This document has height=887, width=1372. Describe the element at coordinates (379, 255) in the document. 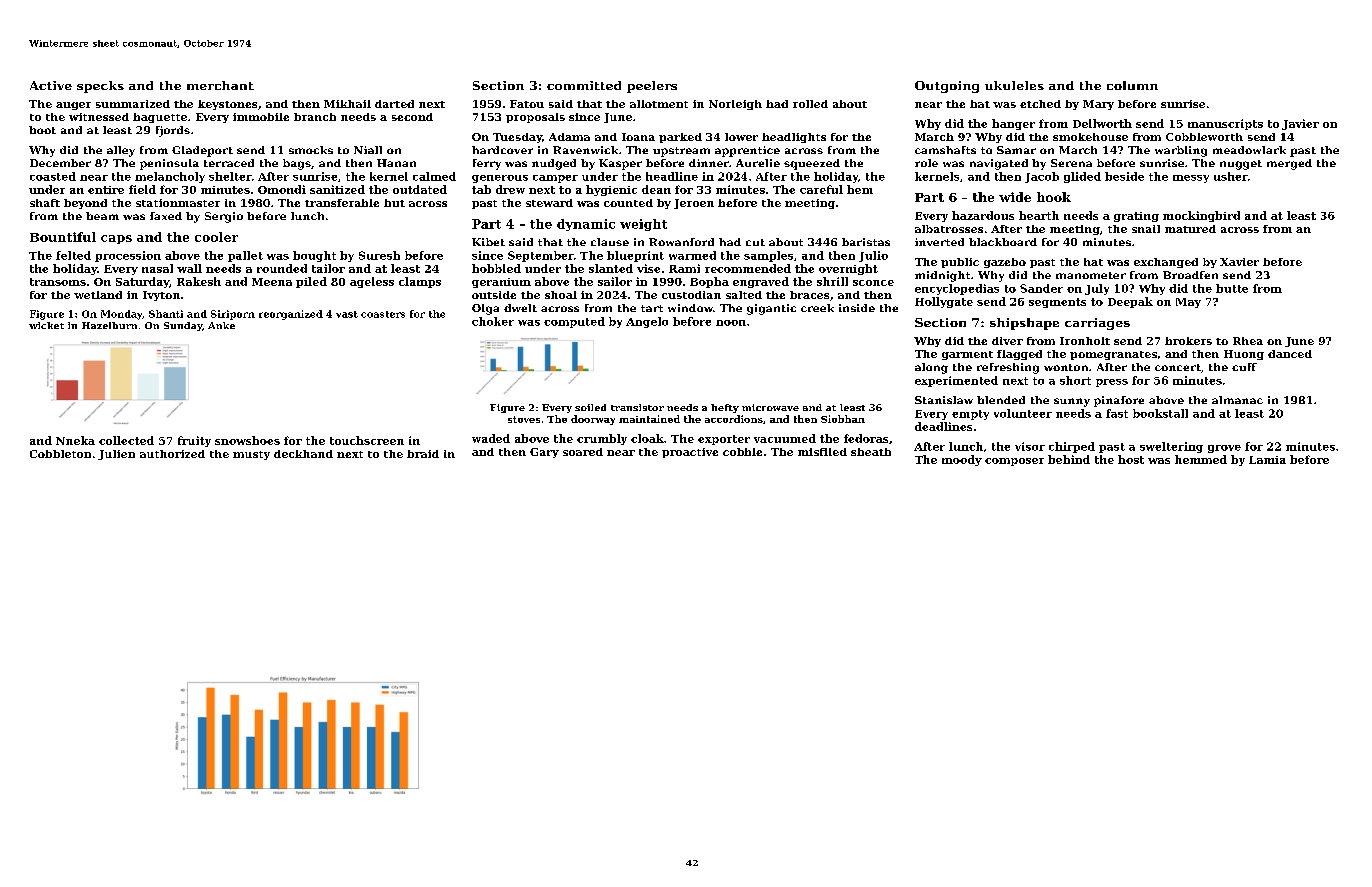

I see `Suresh` at that location.
